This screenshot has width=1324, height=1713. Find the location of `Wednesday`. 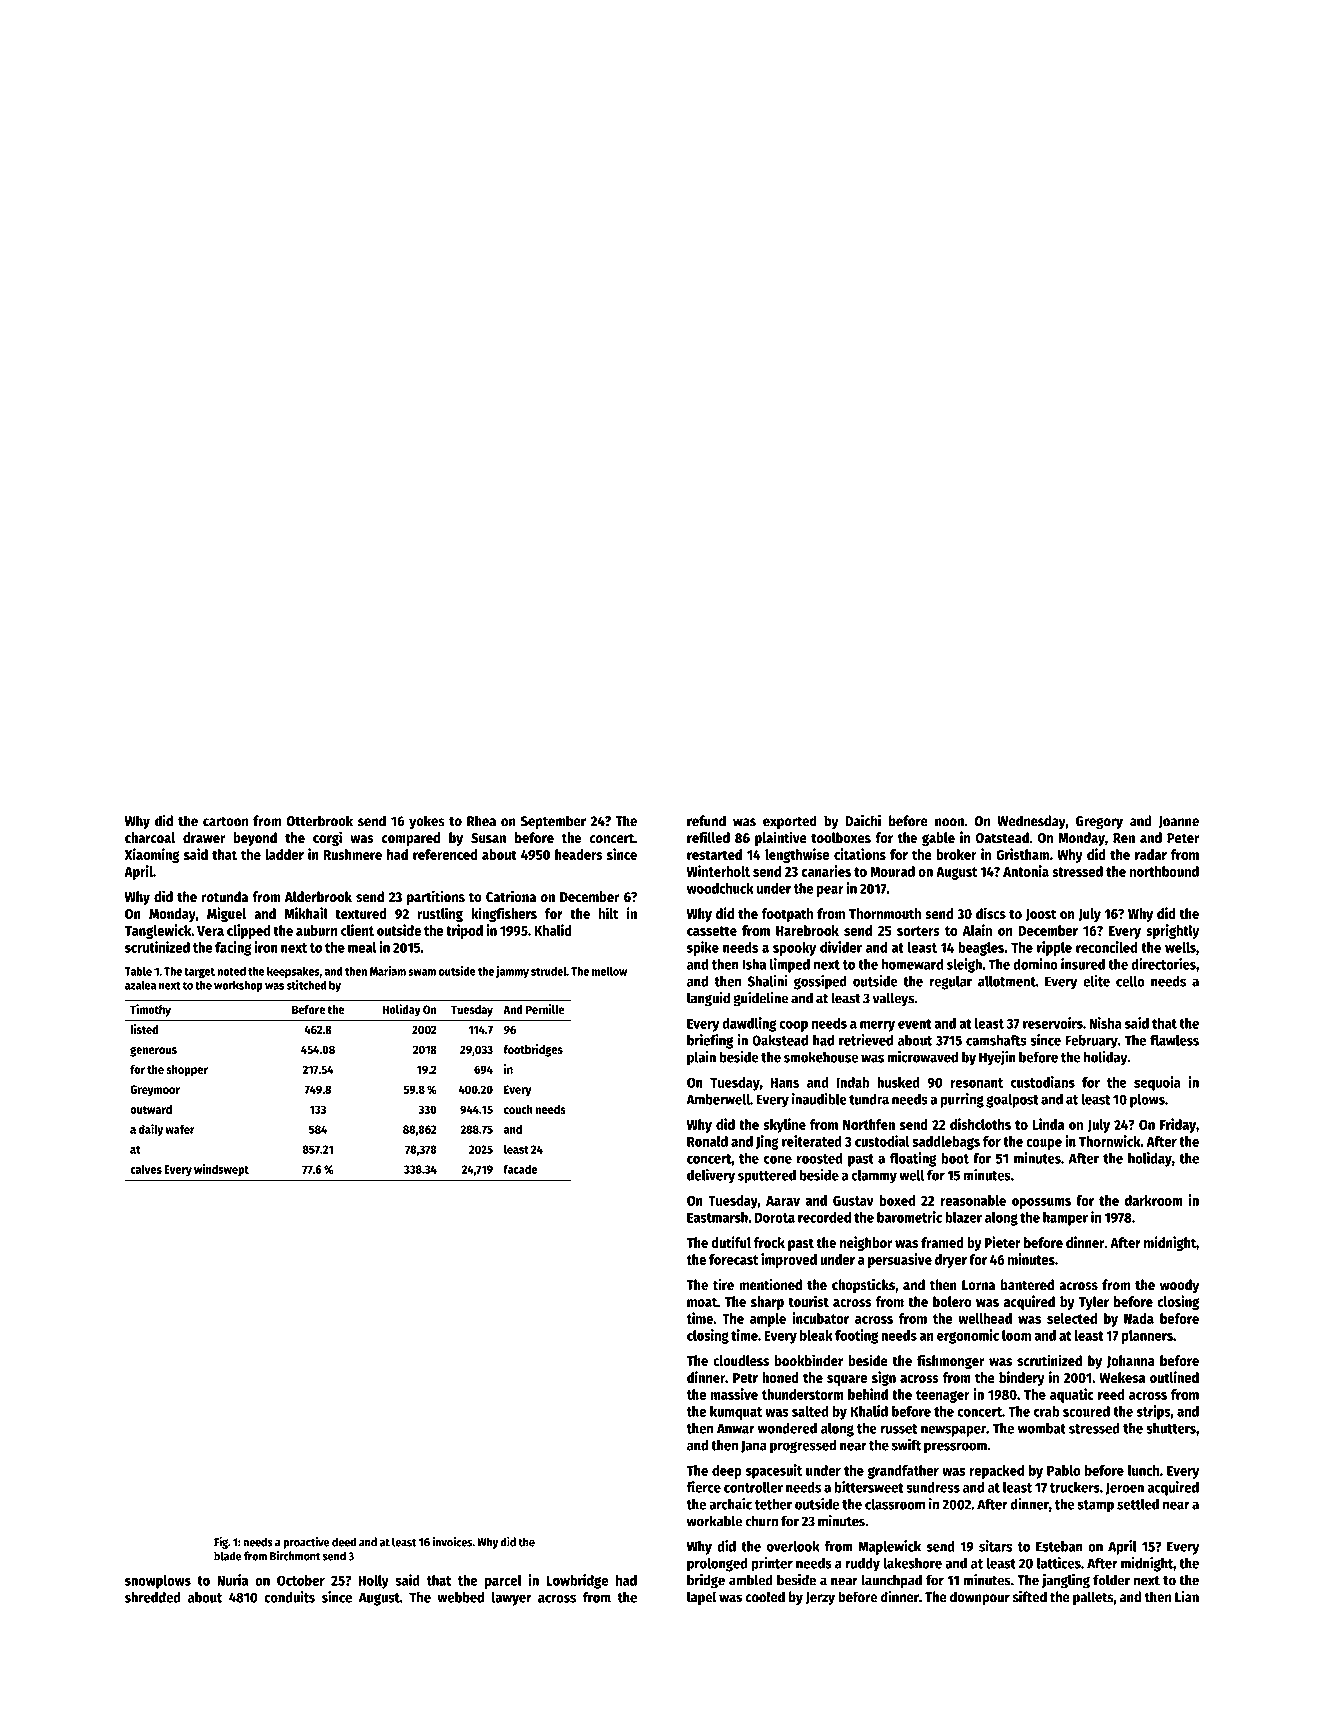

Wednesday is located at coordinates (1031, 822).
